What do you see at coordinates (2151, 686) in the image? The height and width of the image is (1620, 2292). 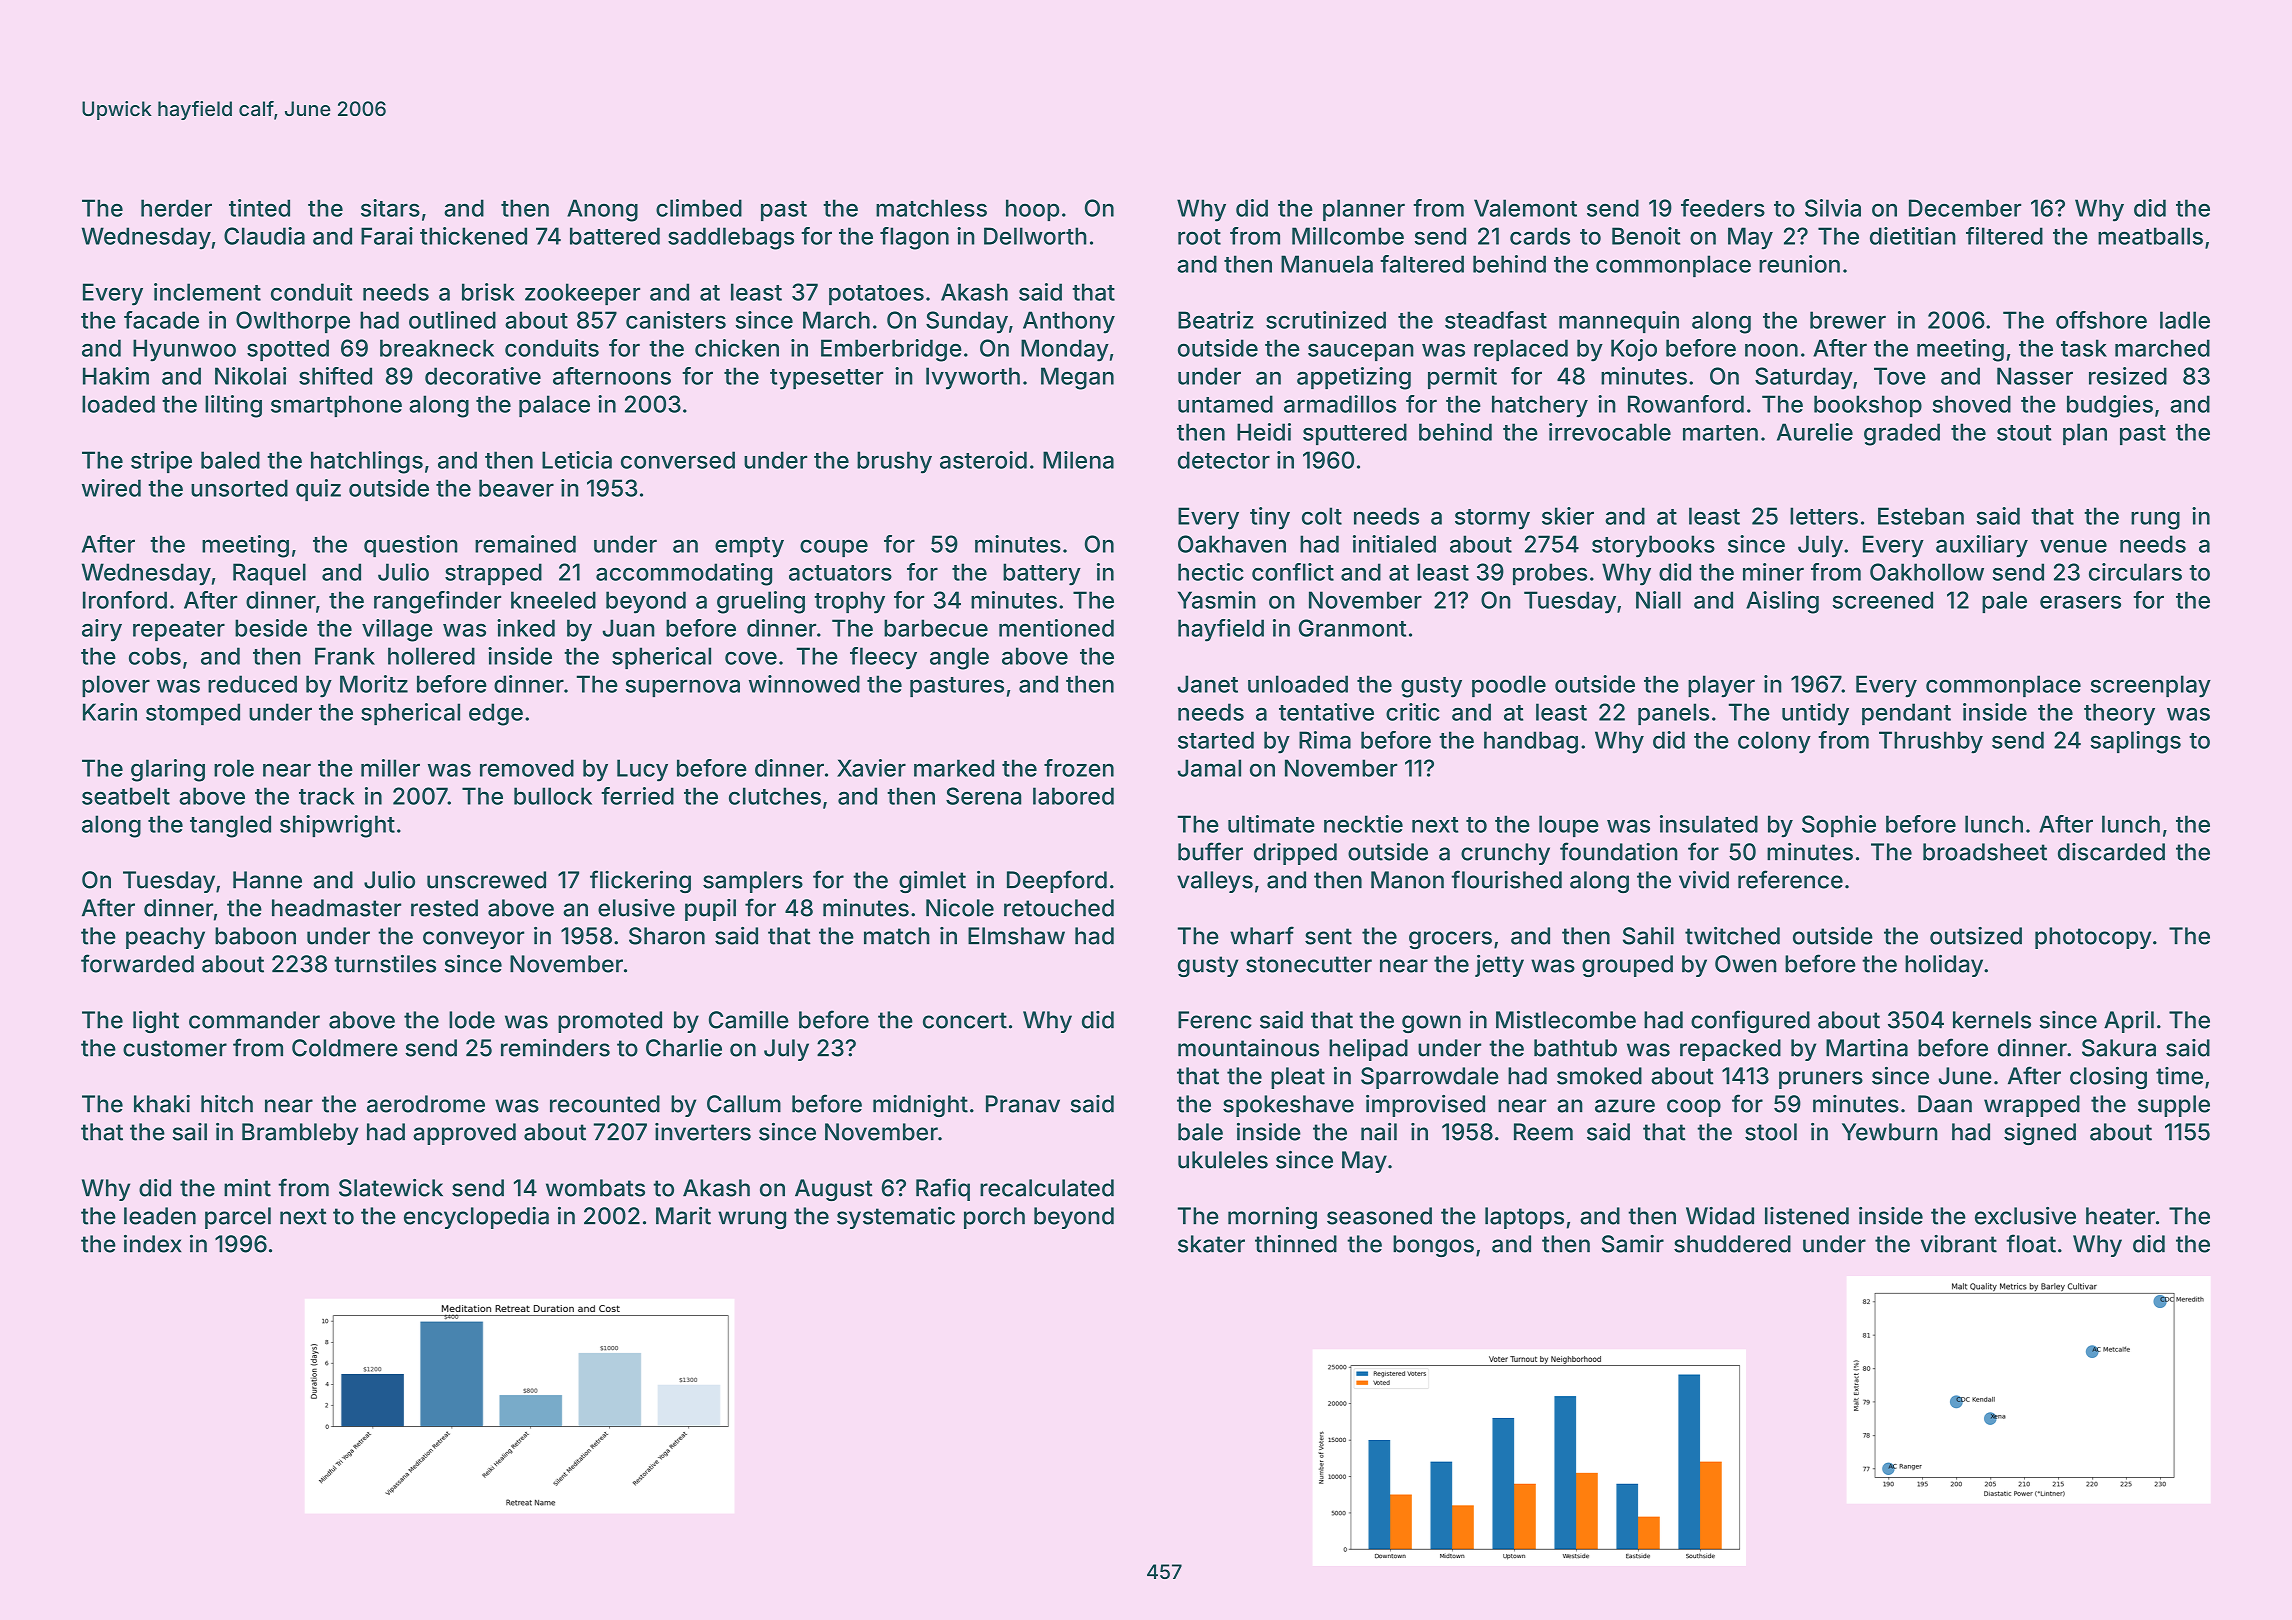 I see `screenplay` at bounding box center [2151, 686].
